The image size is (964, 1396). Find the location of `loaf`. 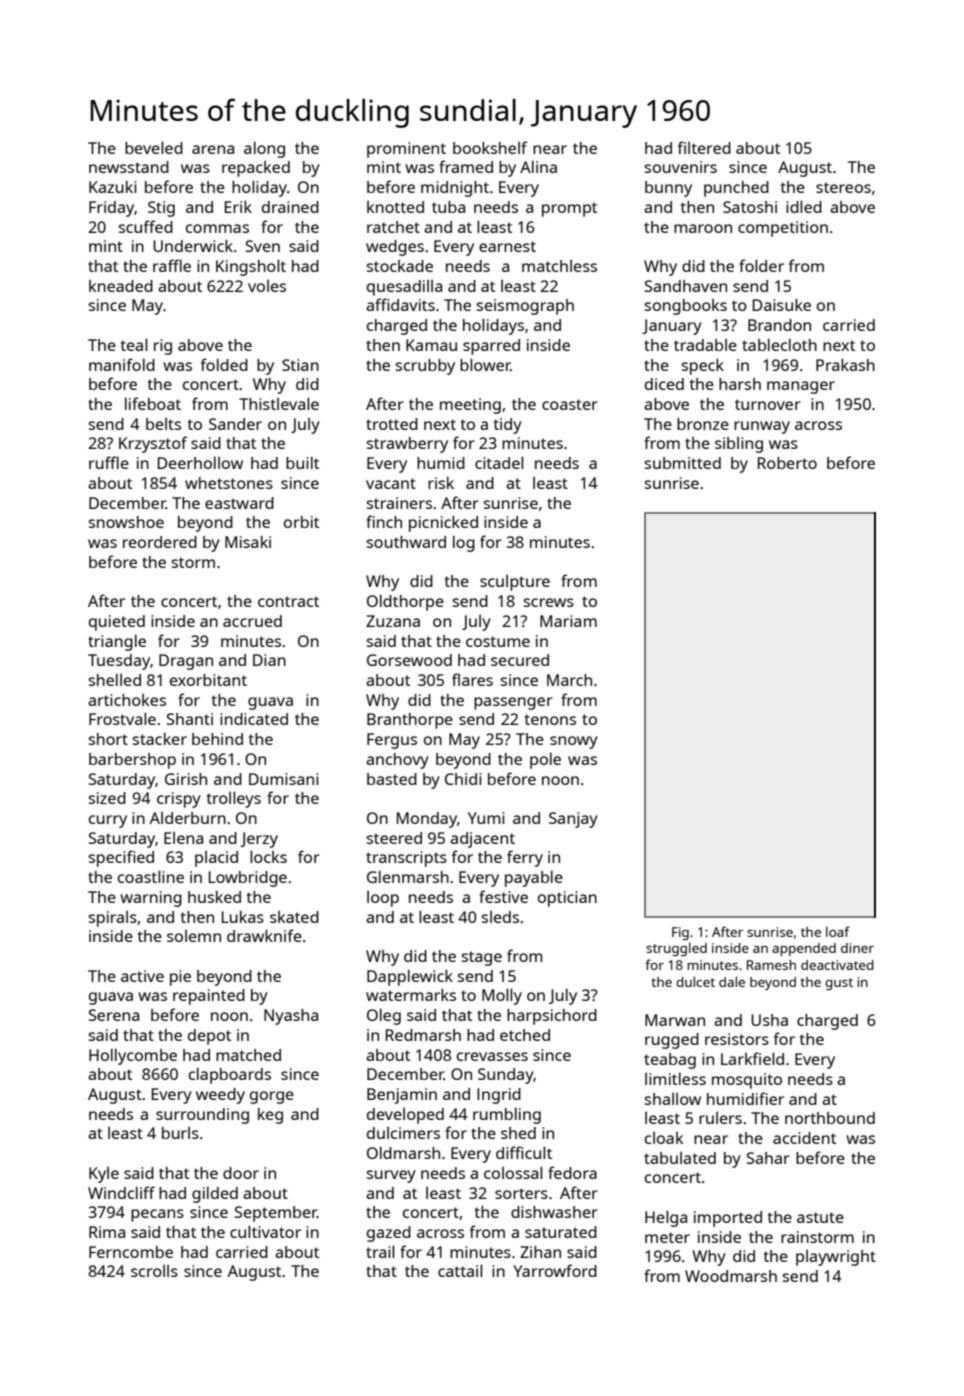

loaf is located at coordinates (838, 931).
